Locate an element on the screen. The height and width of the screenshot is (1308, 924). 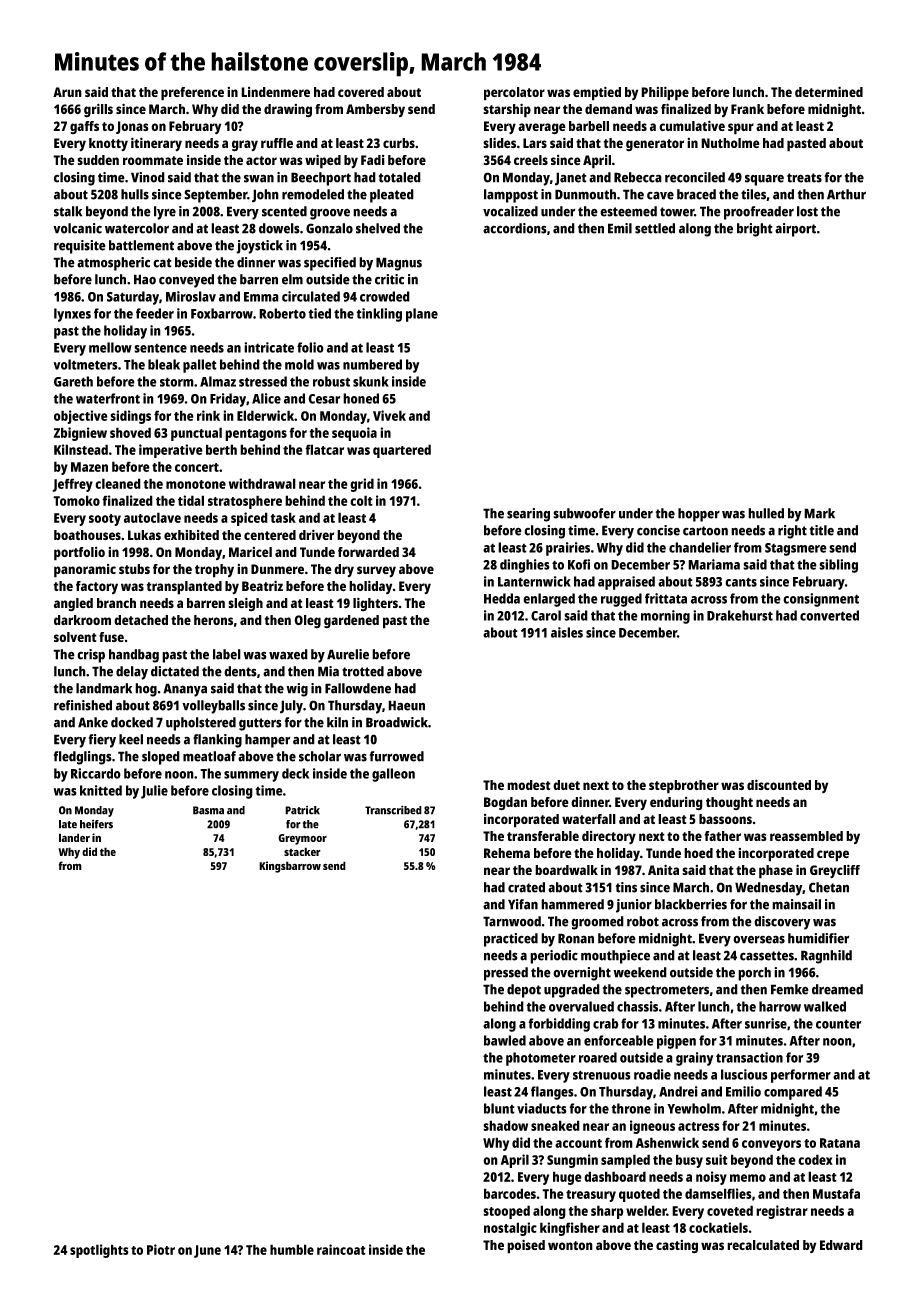
discounted is located at coordinates (779, 784).
